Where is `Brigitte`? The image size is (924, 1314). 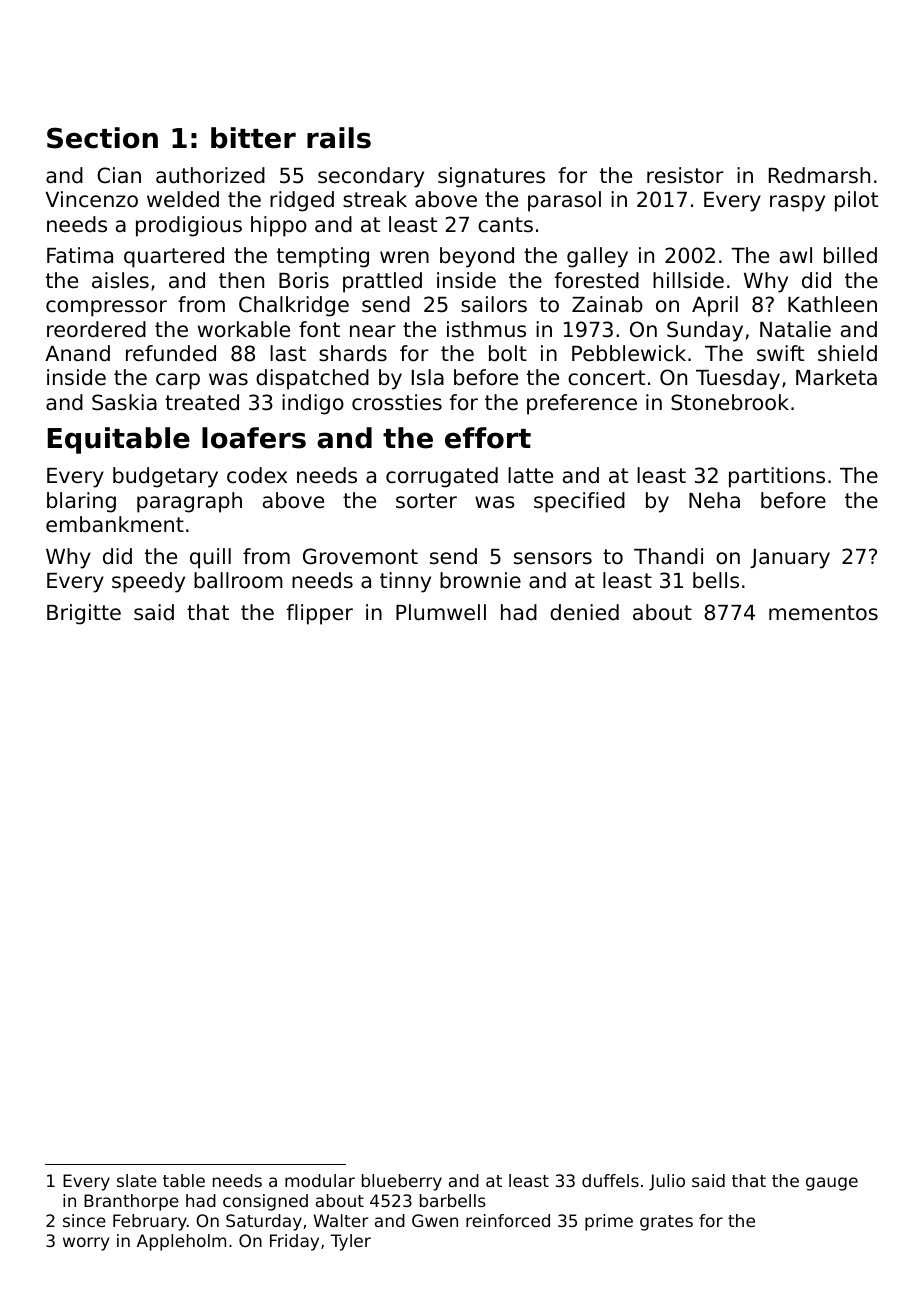
Brigitte is located at coordinates (84, 614).
